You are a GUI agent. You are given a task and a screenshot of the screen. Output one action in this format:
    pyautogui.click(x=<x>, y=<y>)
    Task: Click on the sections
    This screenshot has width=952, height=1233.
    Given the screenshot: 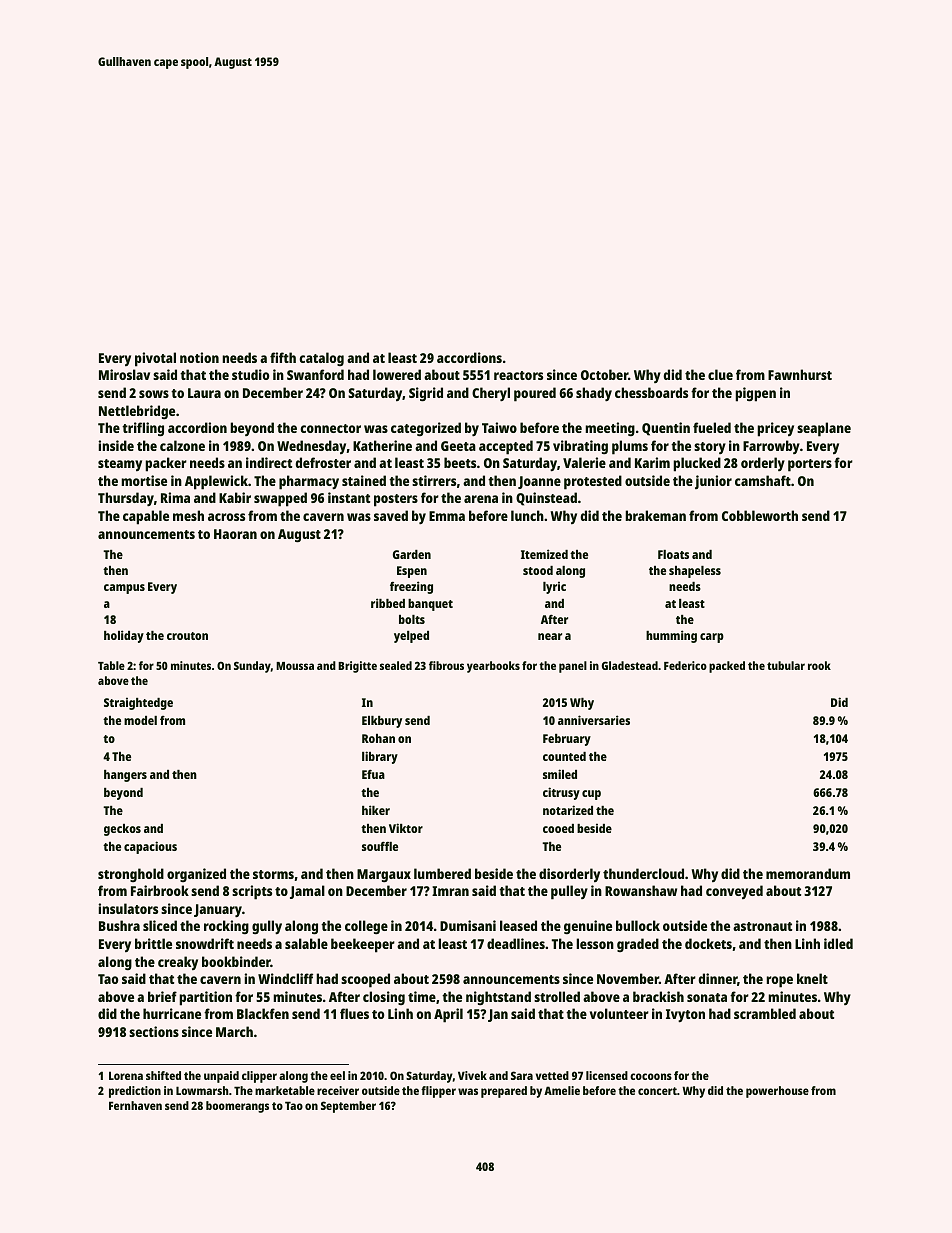 What is the action you would take?
    pyautogui.click(x=154, y=1031)
